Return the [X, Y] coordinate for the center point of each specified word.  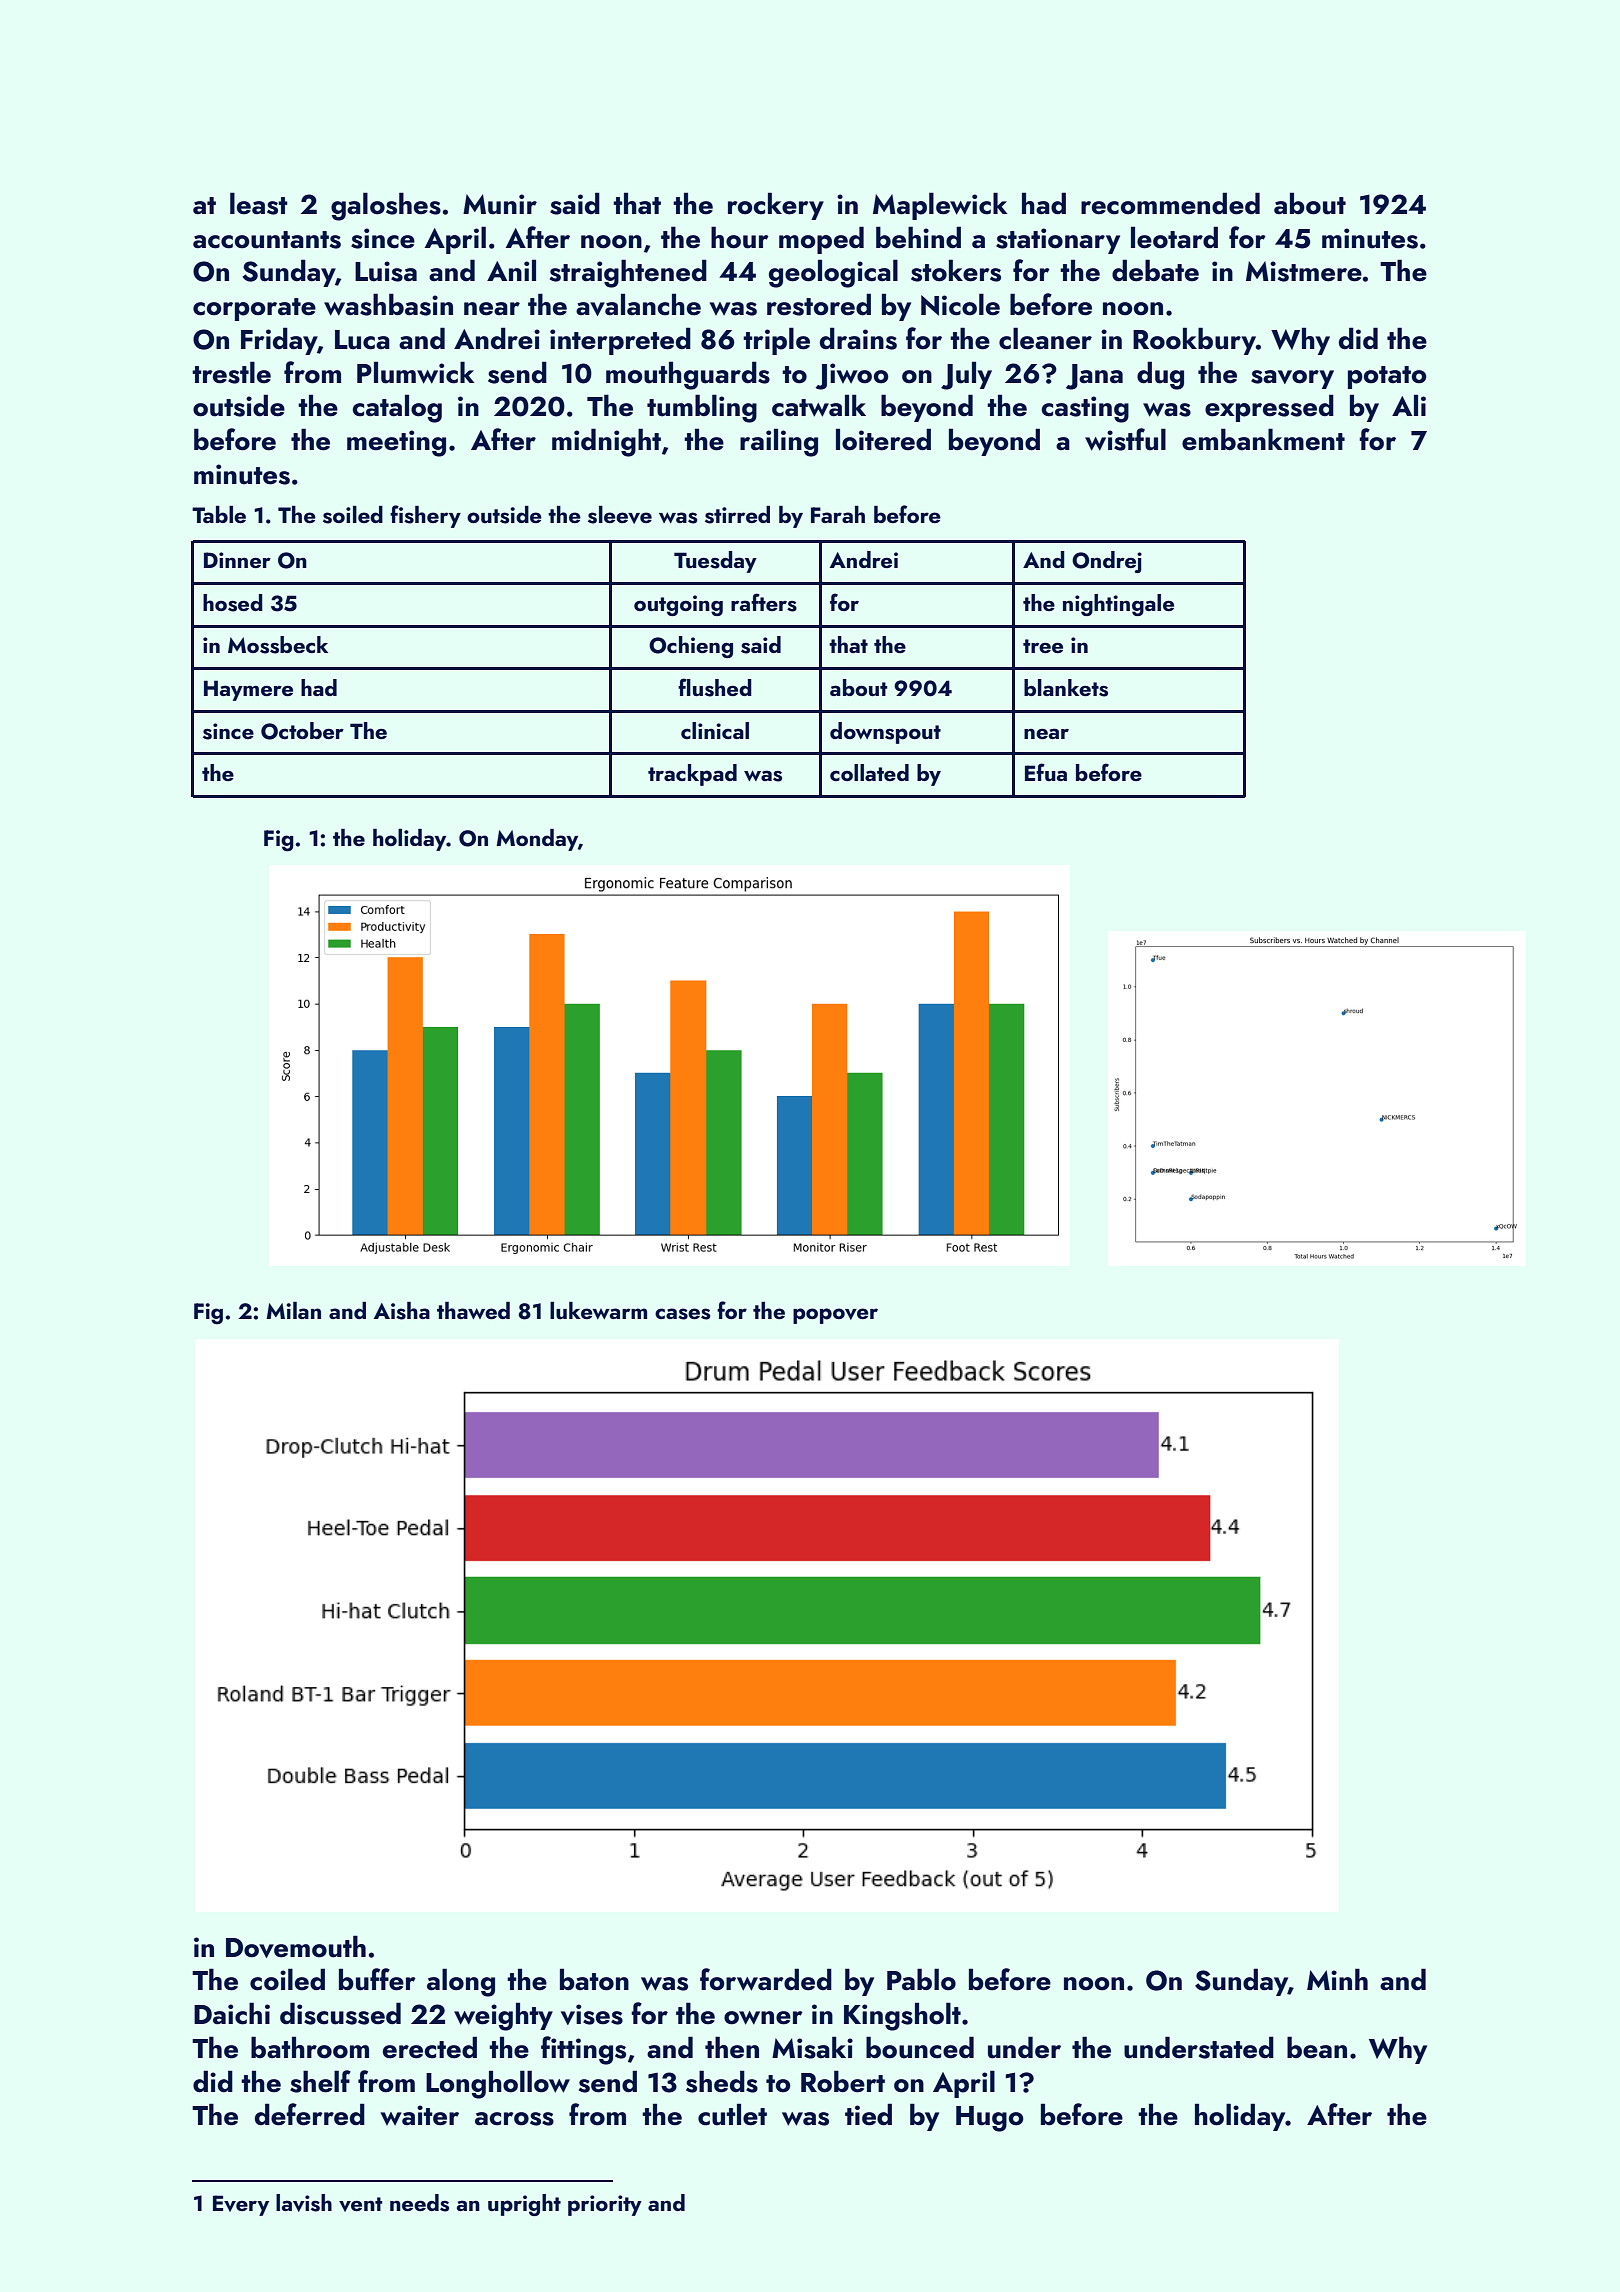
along [461, 1982]
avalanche [638, 304]
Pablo [921, 1979]
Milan [293, 1310]
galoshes [386, 206]
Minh [1337, 1979]
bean [1317, 2047]
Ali [1409, 405]
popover [835, 1316]
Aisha [402, 1311]
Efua [1046, 772]
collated [869, 772]
